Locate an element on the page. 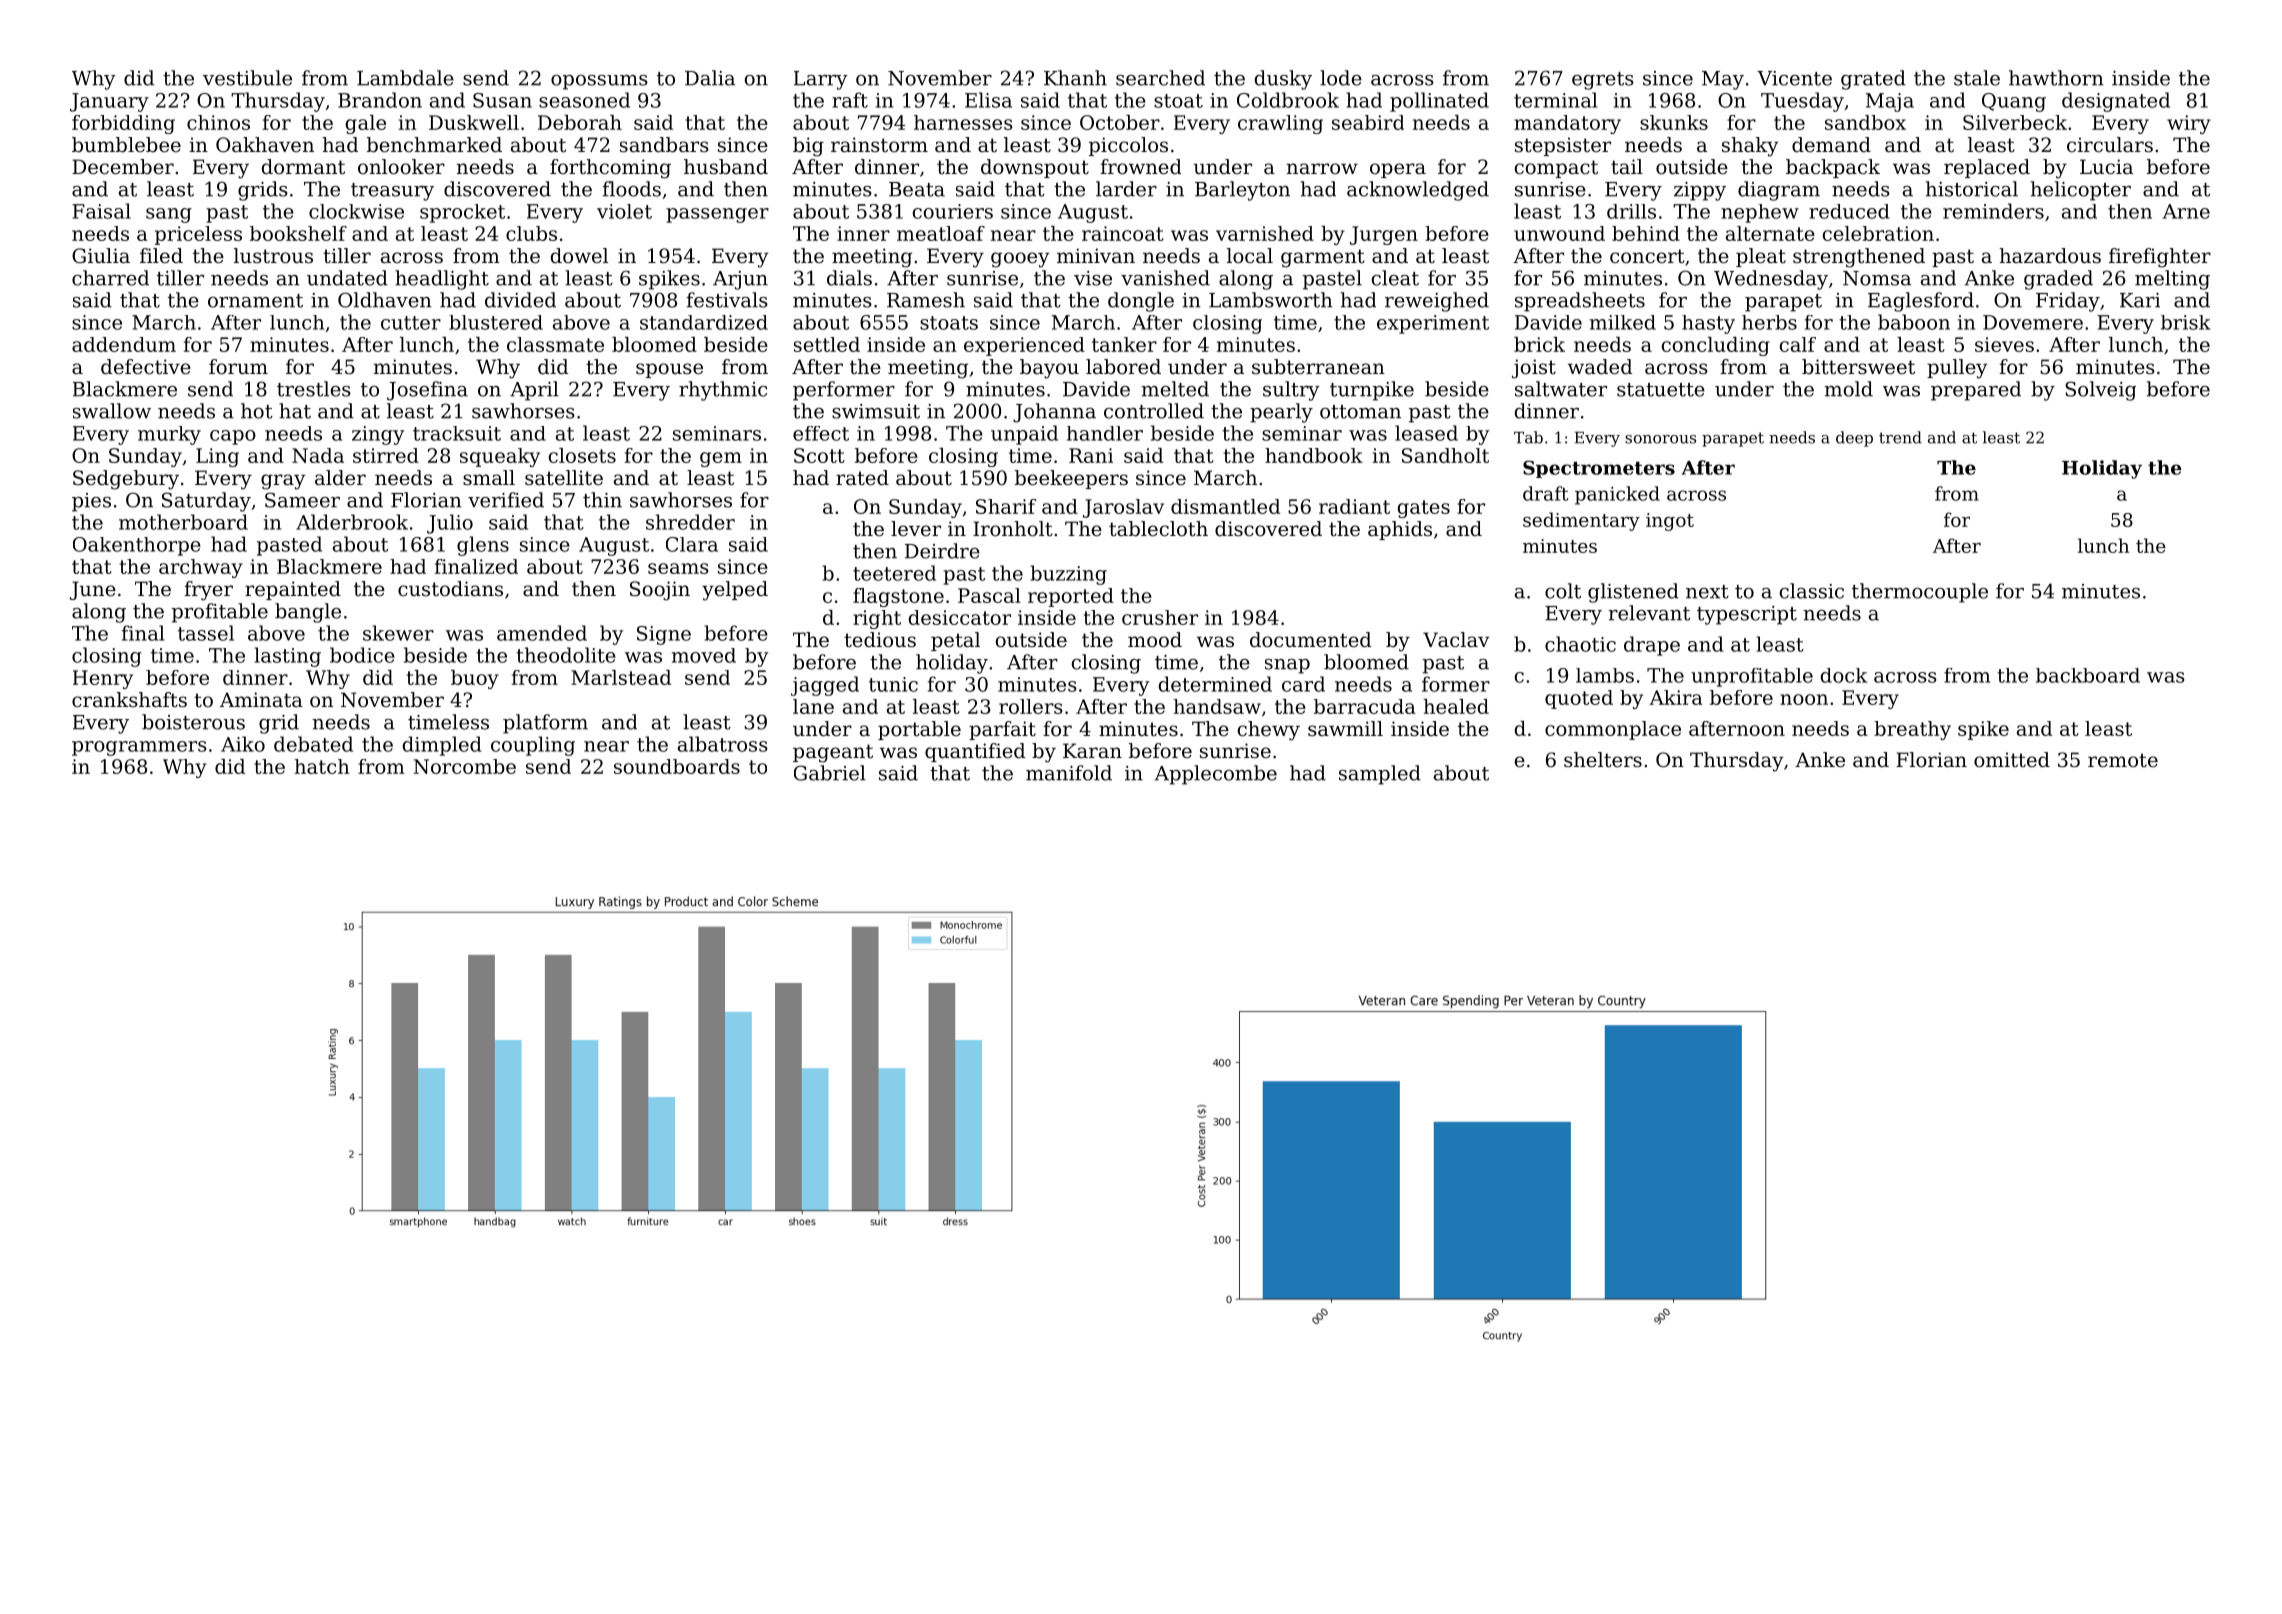 Image resolution: width=2282 pixels, height=1614 pixels. buoy is located at coordinates (475, 679).
